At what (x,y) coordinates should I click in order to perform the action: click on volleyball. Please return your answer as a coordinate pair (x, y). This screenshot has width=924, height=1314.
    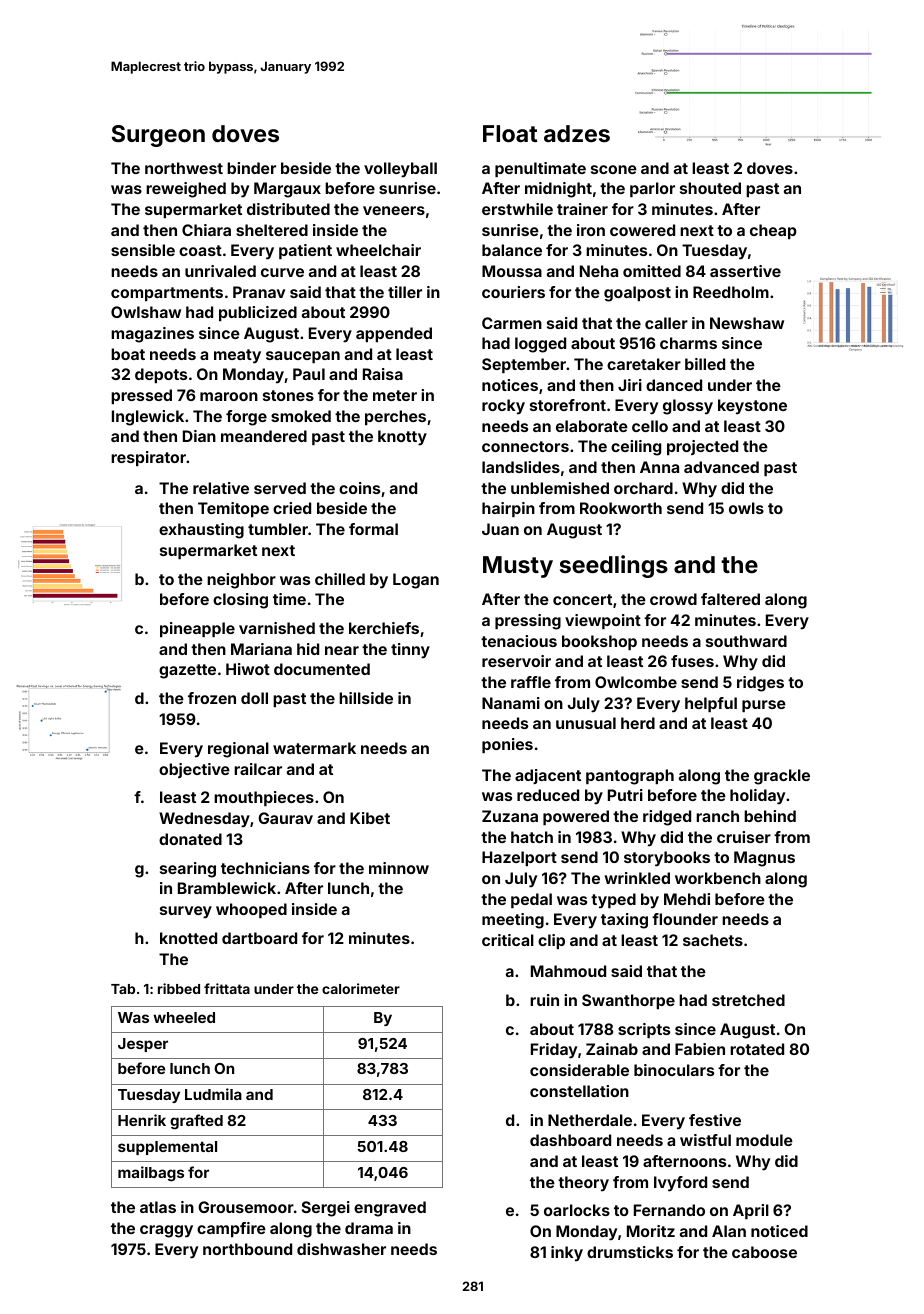
    Looking at the image, I should click on (400, 170).
